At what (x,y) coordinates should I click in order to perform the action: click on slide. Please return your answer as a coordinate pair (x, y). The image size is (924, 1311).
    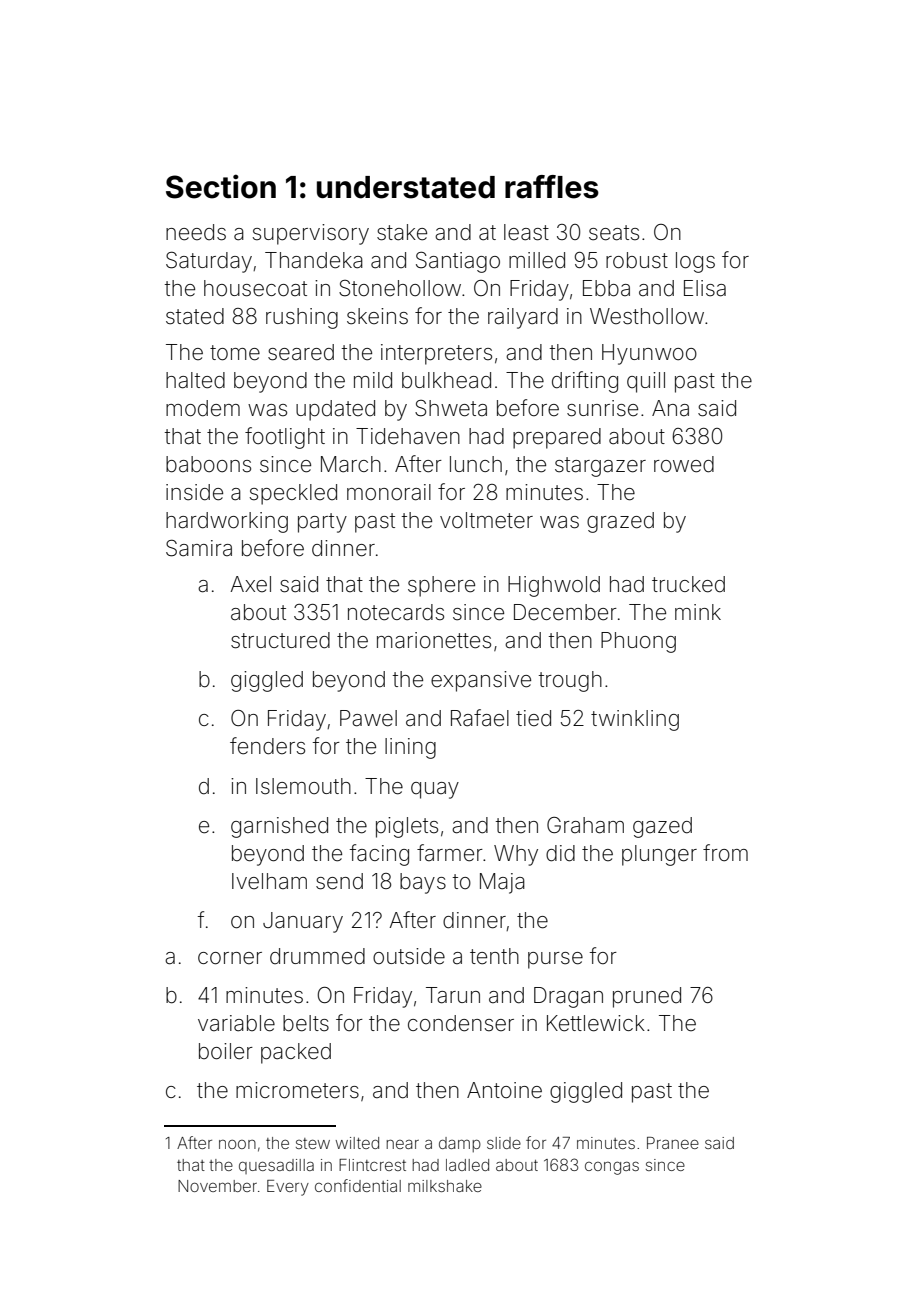
    Looking at the image, I should click on (504, 1143).
